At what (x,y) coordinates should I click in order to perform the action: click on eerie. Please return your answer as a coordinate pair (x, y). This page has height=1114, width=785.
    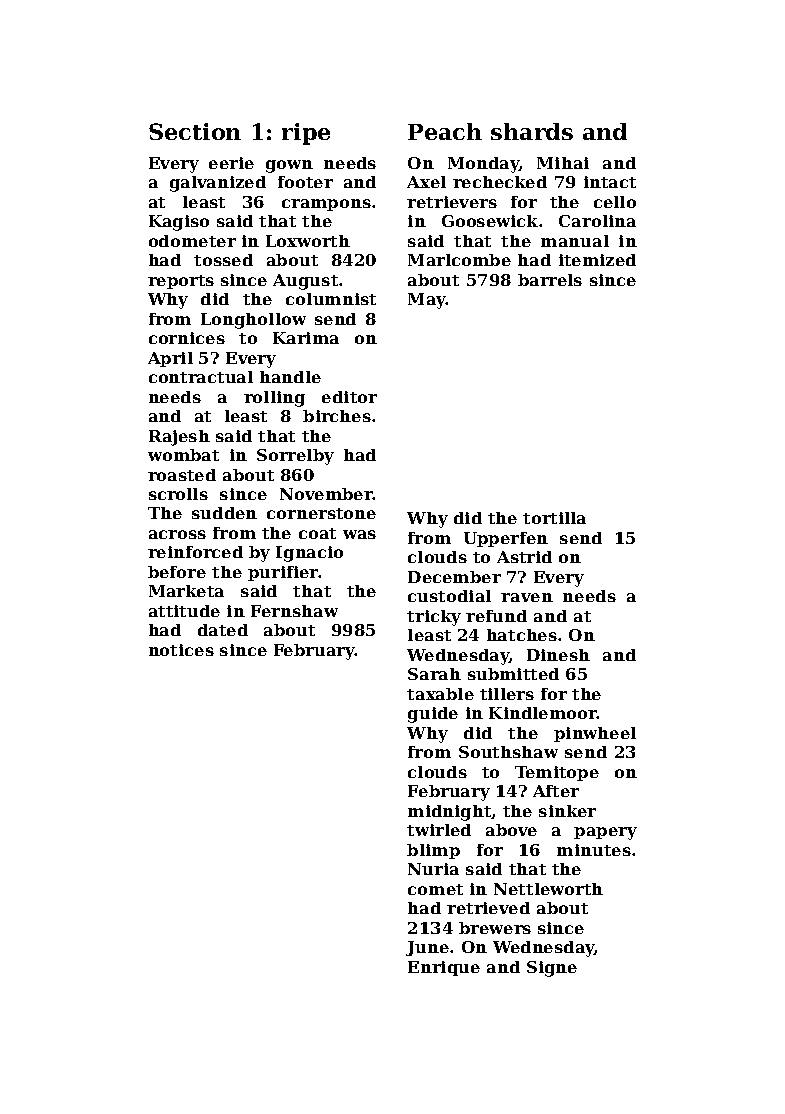
    Looking at the image, I should click on (231, 163).
